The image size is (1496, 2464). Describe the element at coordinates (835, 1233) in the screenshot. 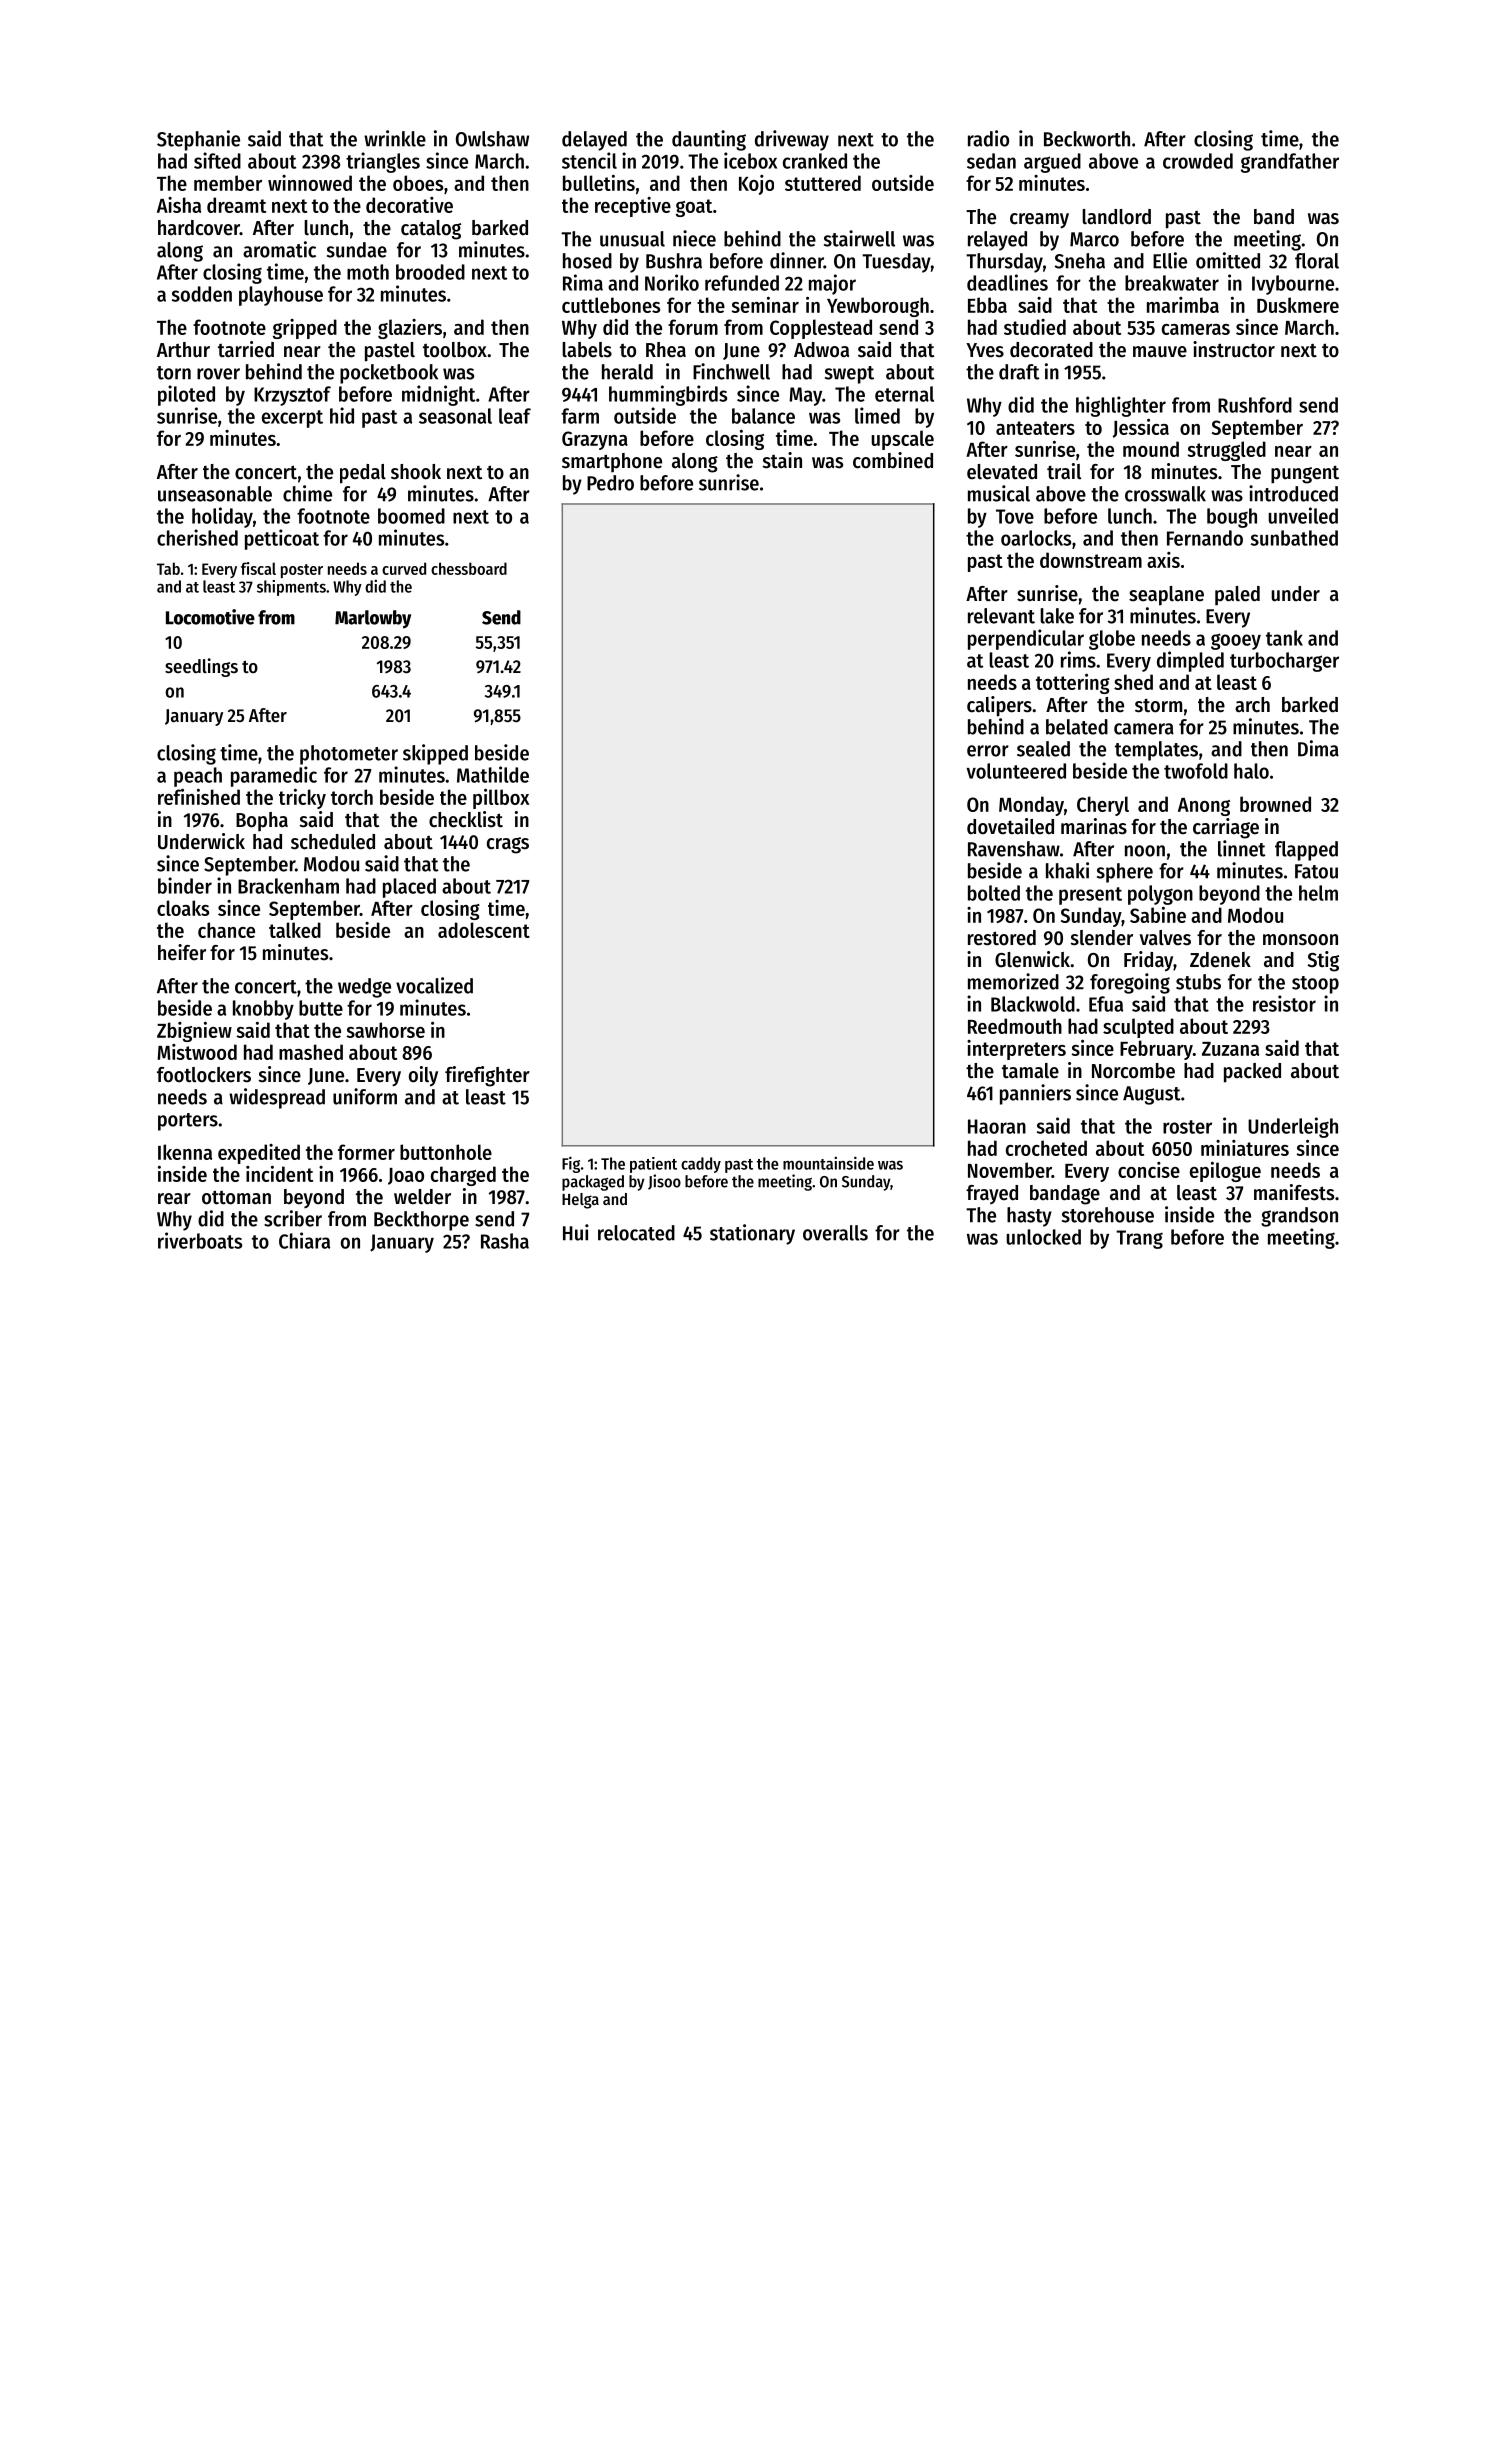

I see `overalls` at that location.
